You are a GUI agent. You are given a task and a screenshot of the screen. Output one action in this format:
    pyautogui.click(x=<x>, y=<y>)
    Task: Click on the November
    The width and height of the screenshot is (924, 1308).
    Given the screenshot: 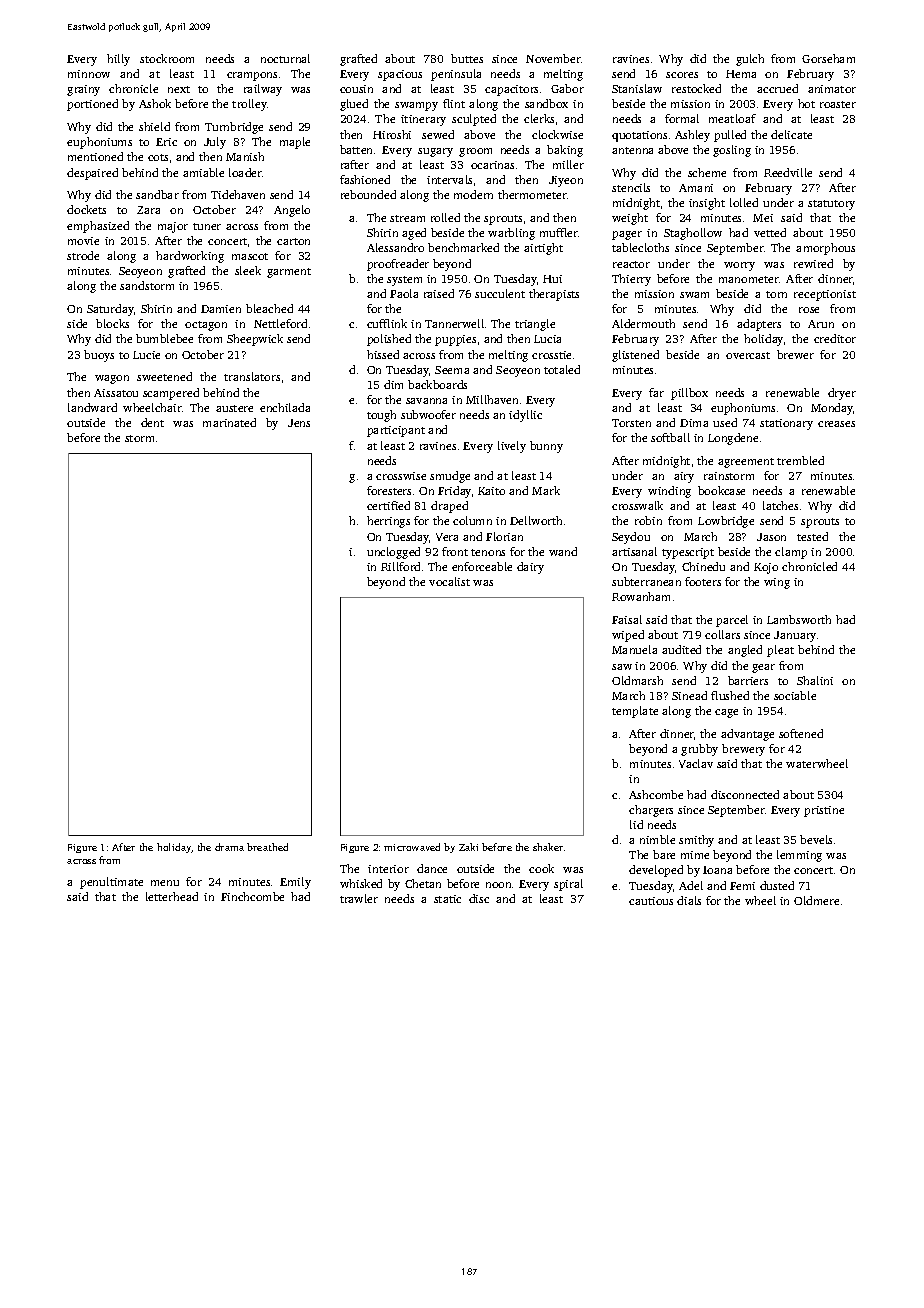 What is the action you would take?
    pyautogui.click(x=553, y=58)
